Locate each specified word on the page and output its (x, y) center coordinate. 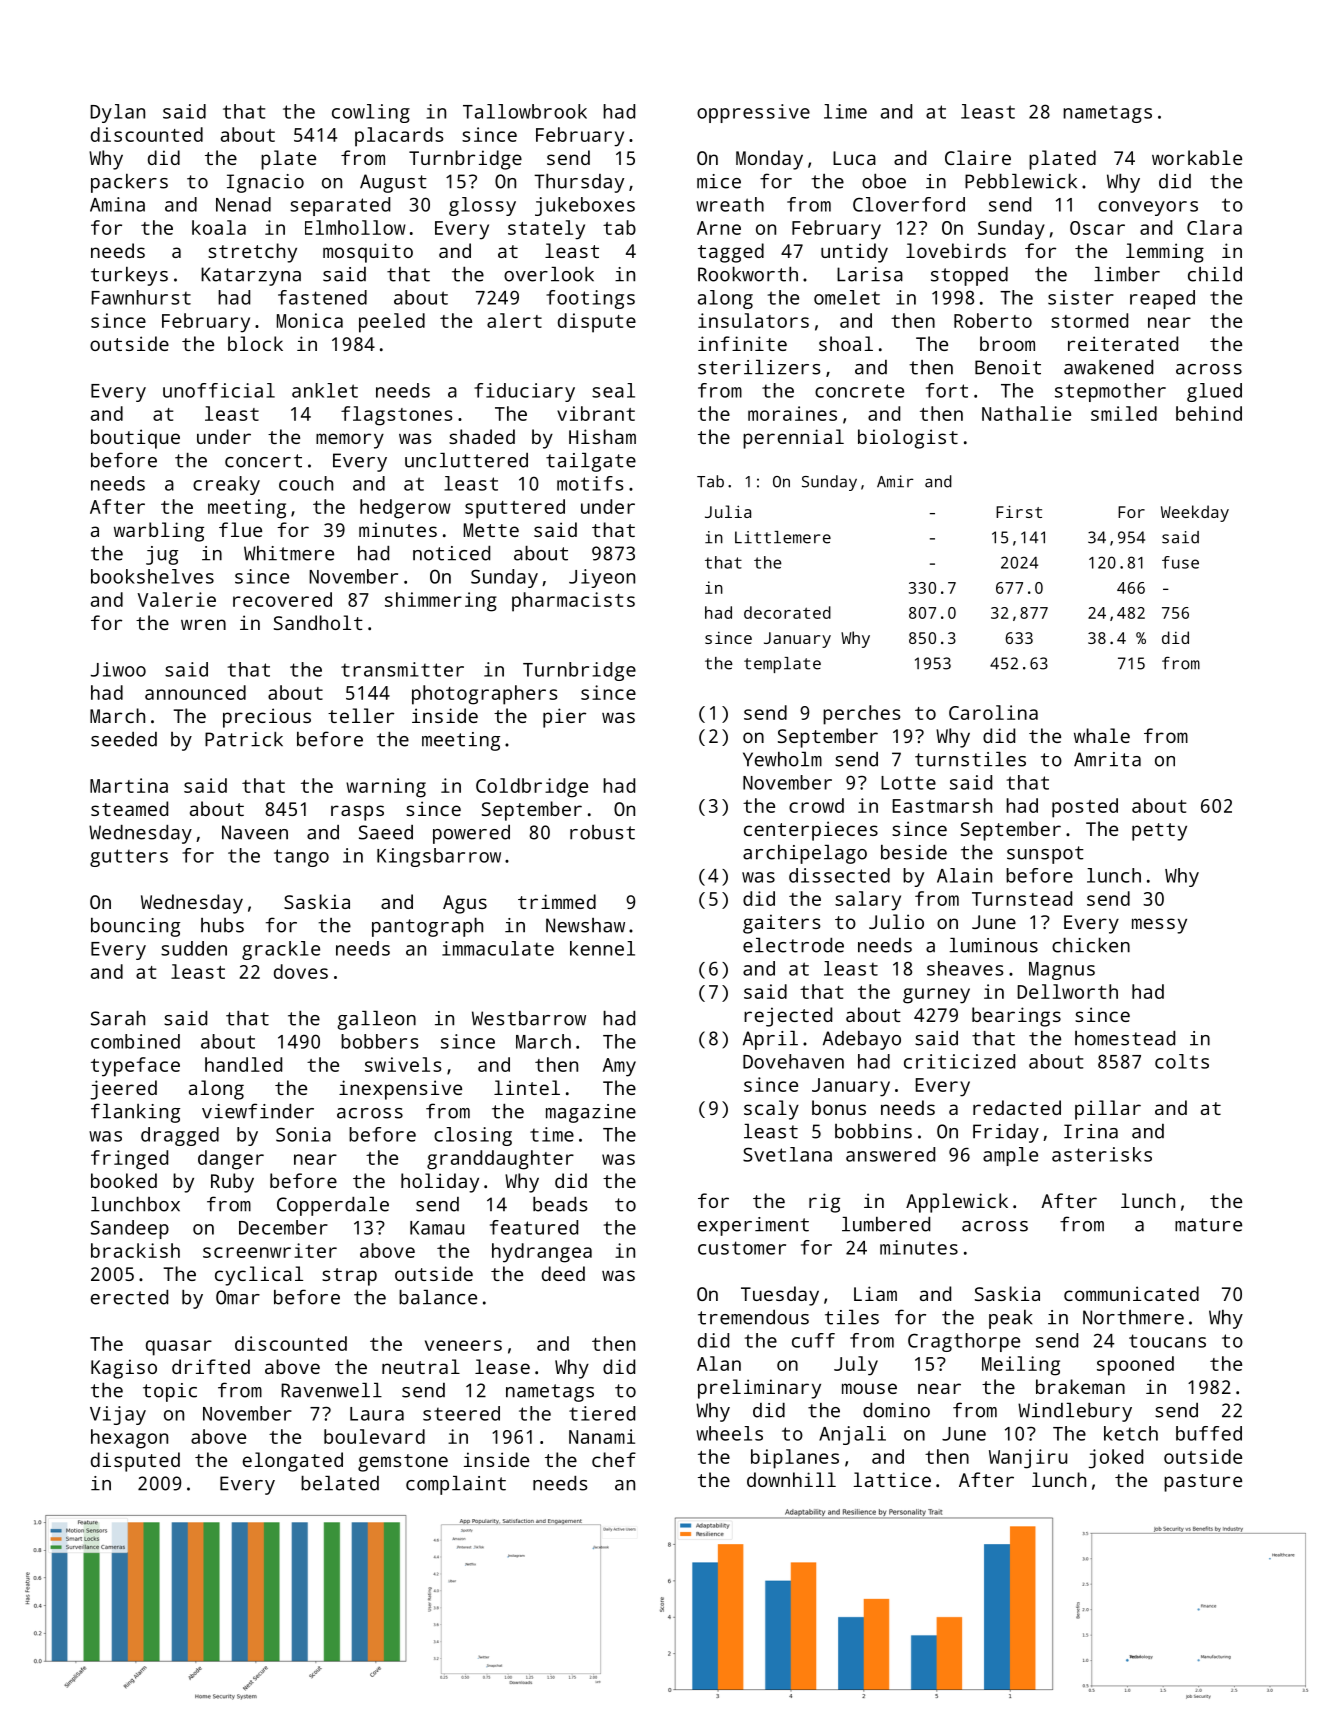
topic (170, 1392)
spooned (1135, 1366)
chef (614, 1459)
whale (1102, 735)
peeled (392, 323)
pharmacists (573, 602)
